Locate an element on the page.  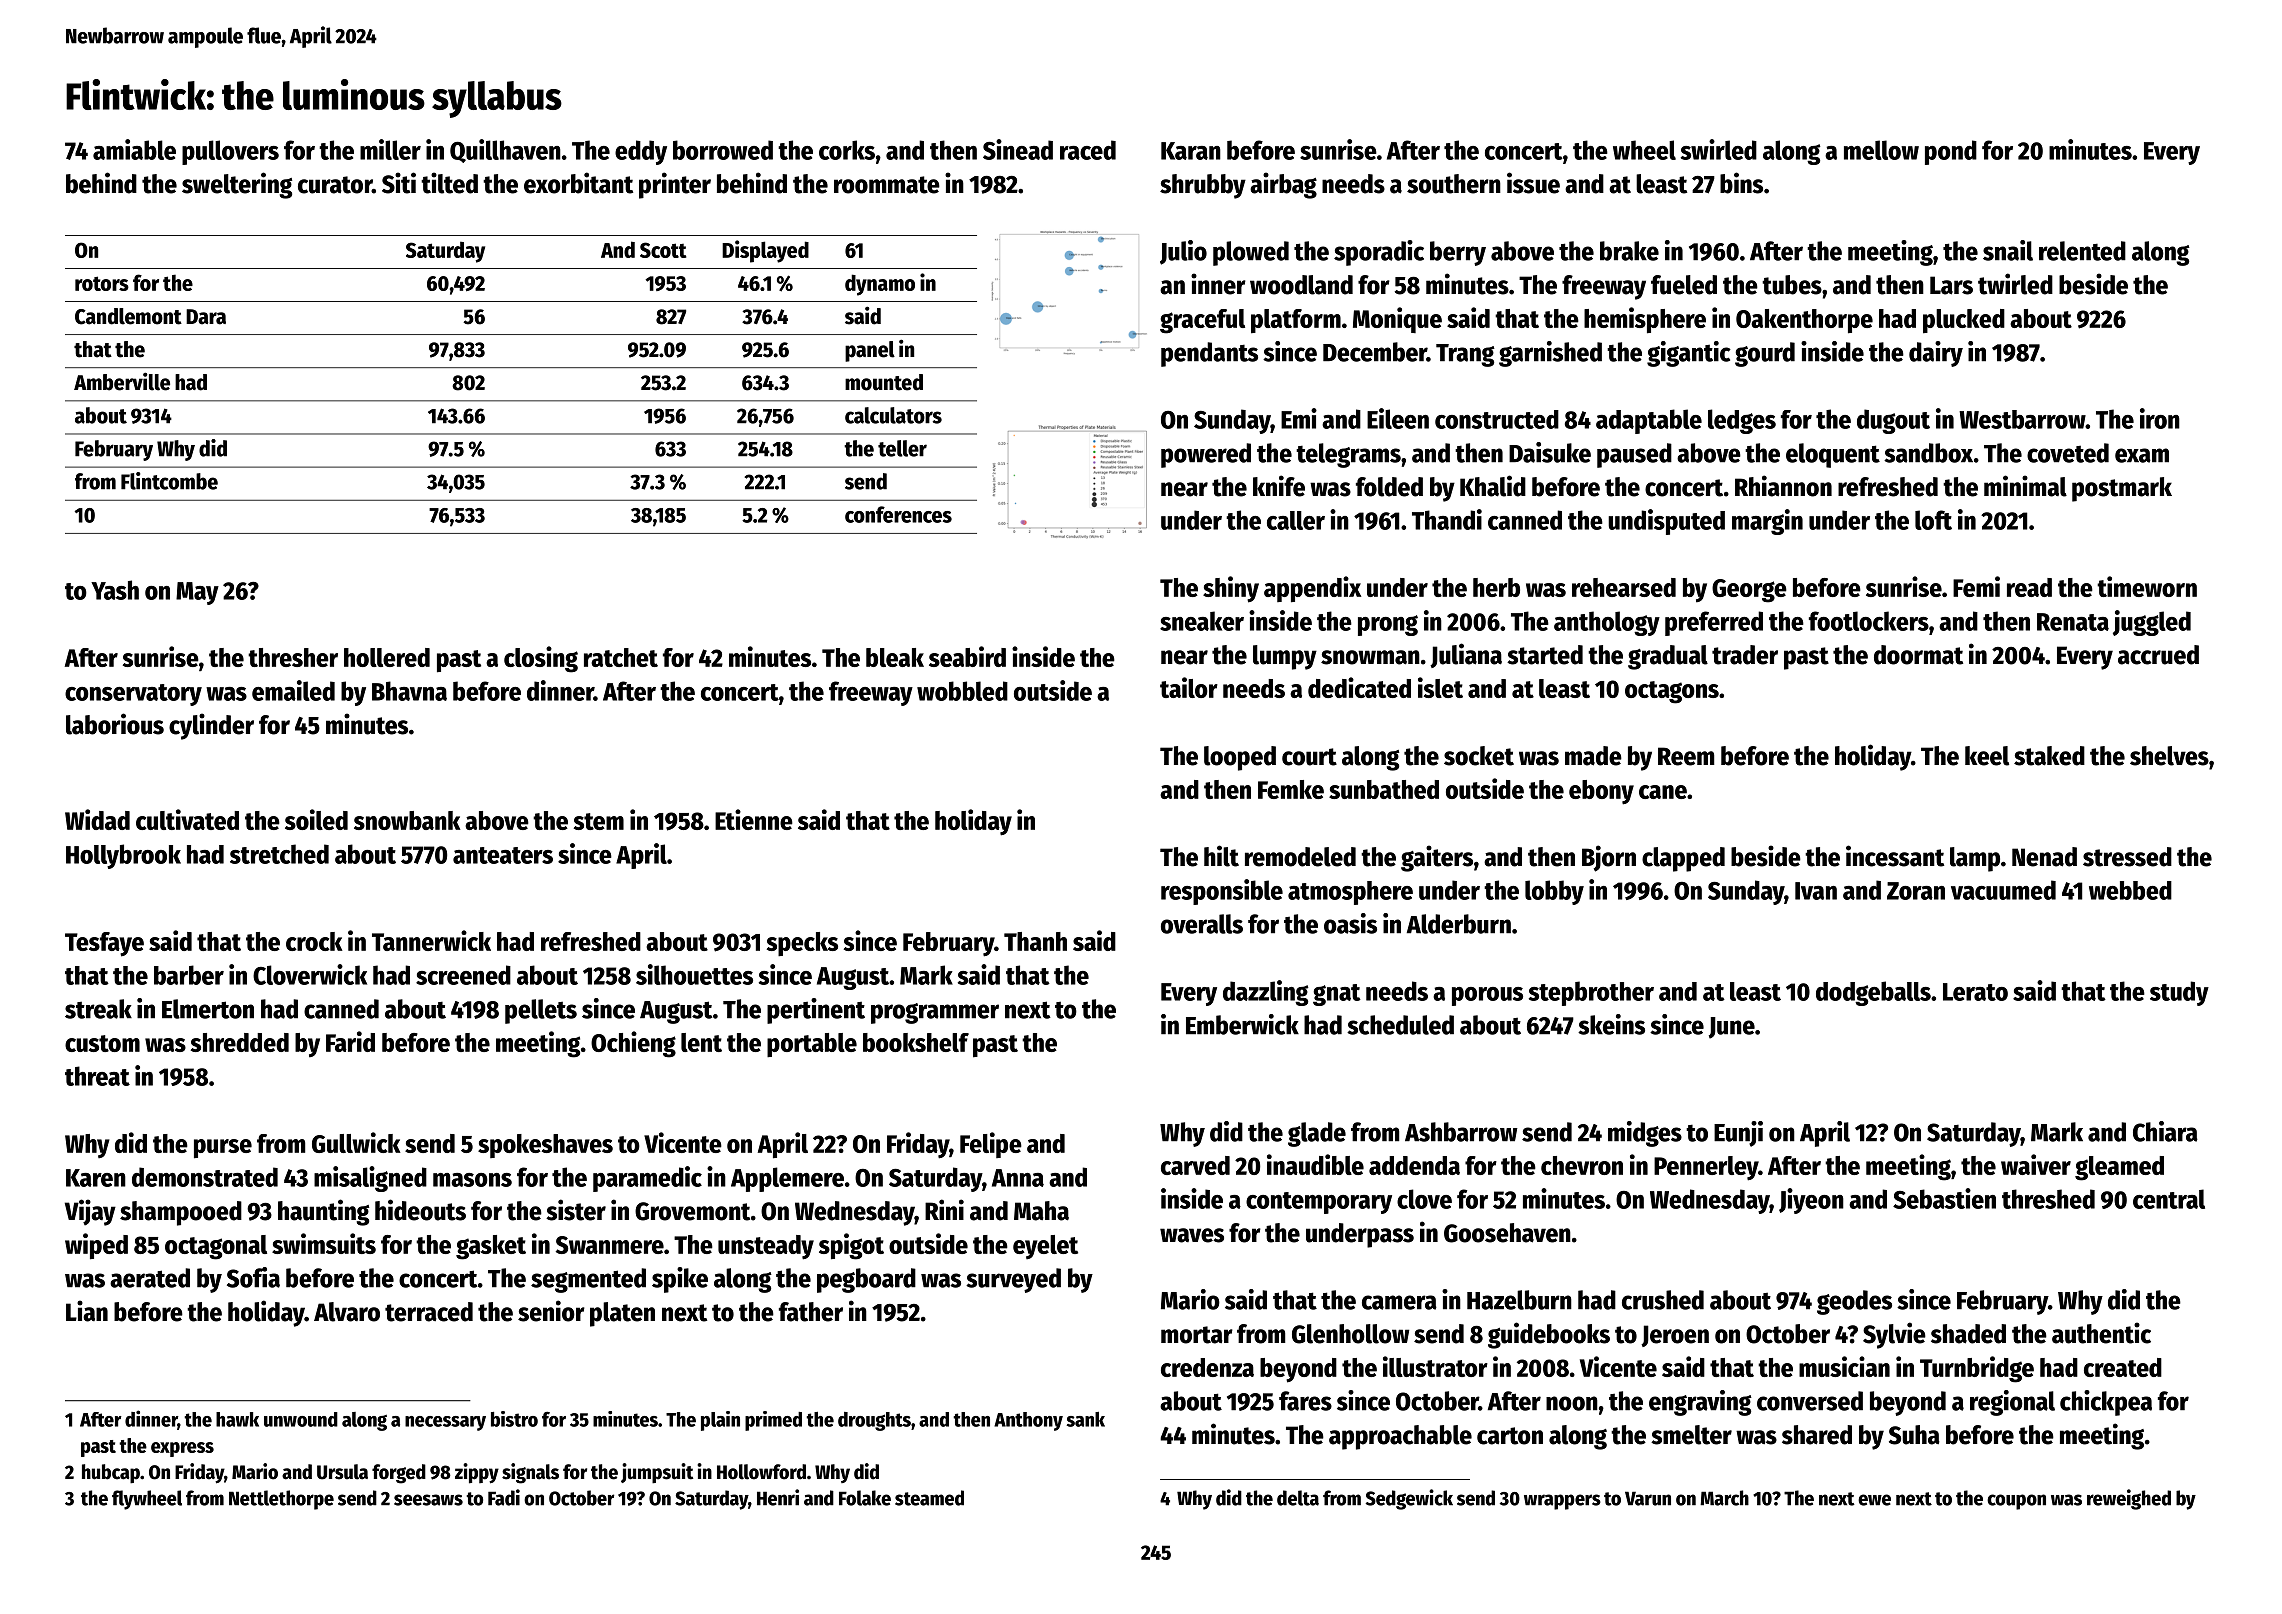
pendants is located at coordinates (1209, 354).
